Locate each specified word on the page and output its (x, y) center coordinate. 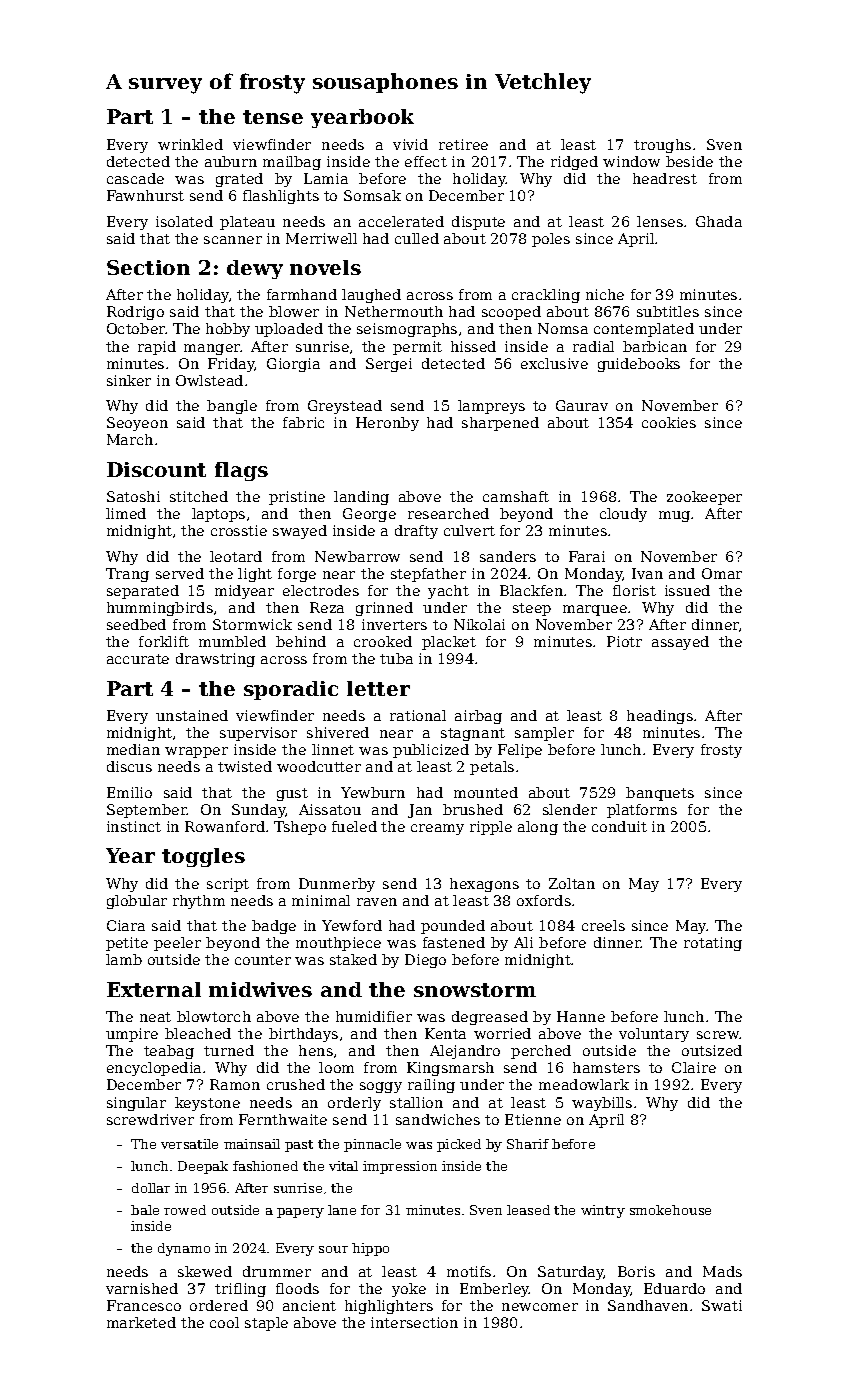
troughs (662, 146)
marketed (141, 1322)
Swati (722, 1305)
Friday (231, 365)
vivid (410, 144)
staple (266, 1324)
